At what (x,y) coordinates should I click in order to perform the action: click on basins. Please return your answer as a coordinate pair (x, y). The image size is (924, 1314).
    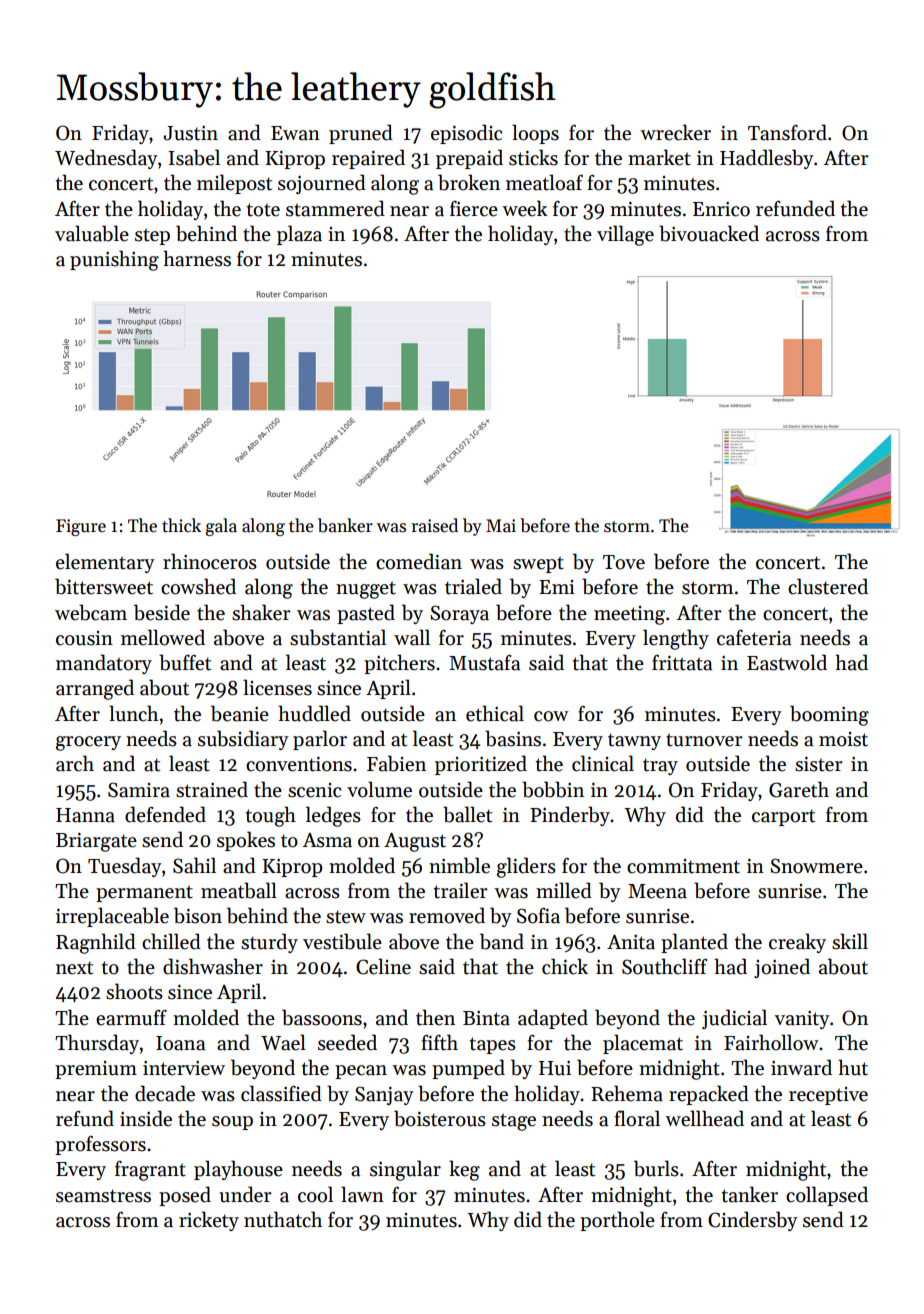
    Looking at the image, I should click on (513, 738).
